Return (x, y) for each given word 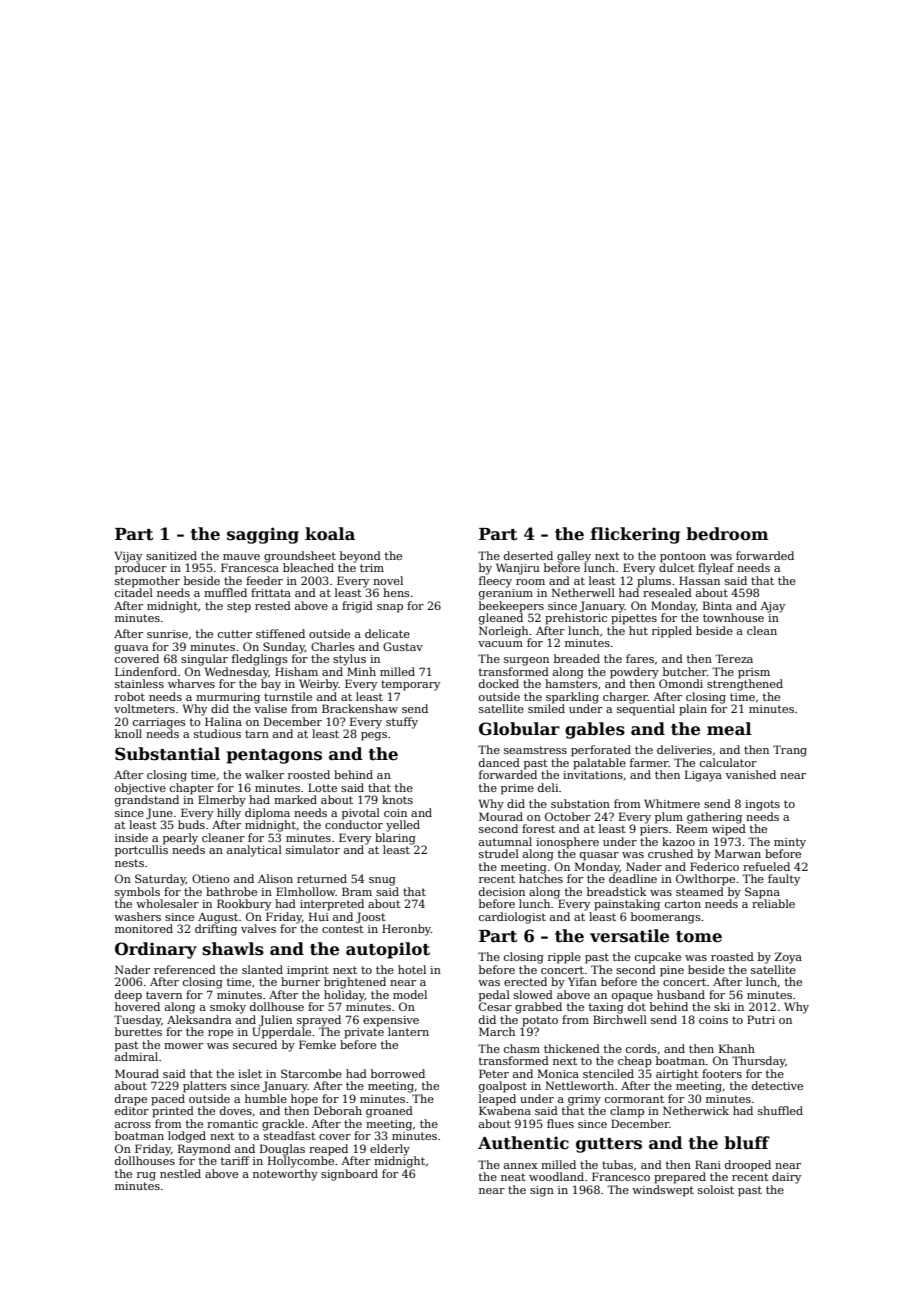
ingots (762, 805)
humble (266, 1098)
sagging (263, 535)
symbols (137, 893)
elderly (390, 1150)
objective (140, 789)
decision (502, 891)
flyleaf (716, 569)
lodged (187, 1137)
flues (560, 1123)
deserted (528, 555)
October (568, 816)
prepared (680, 1178)
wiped (729, 830)
